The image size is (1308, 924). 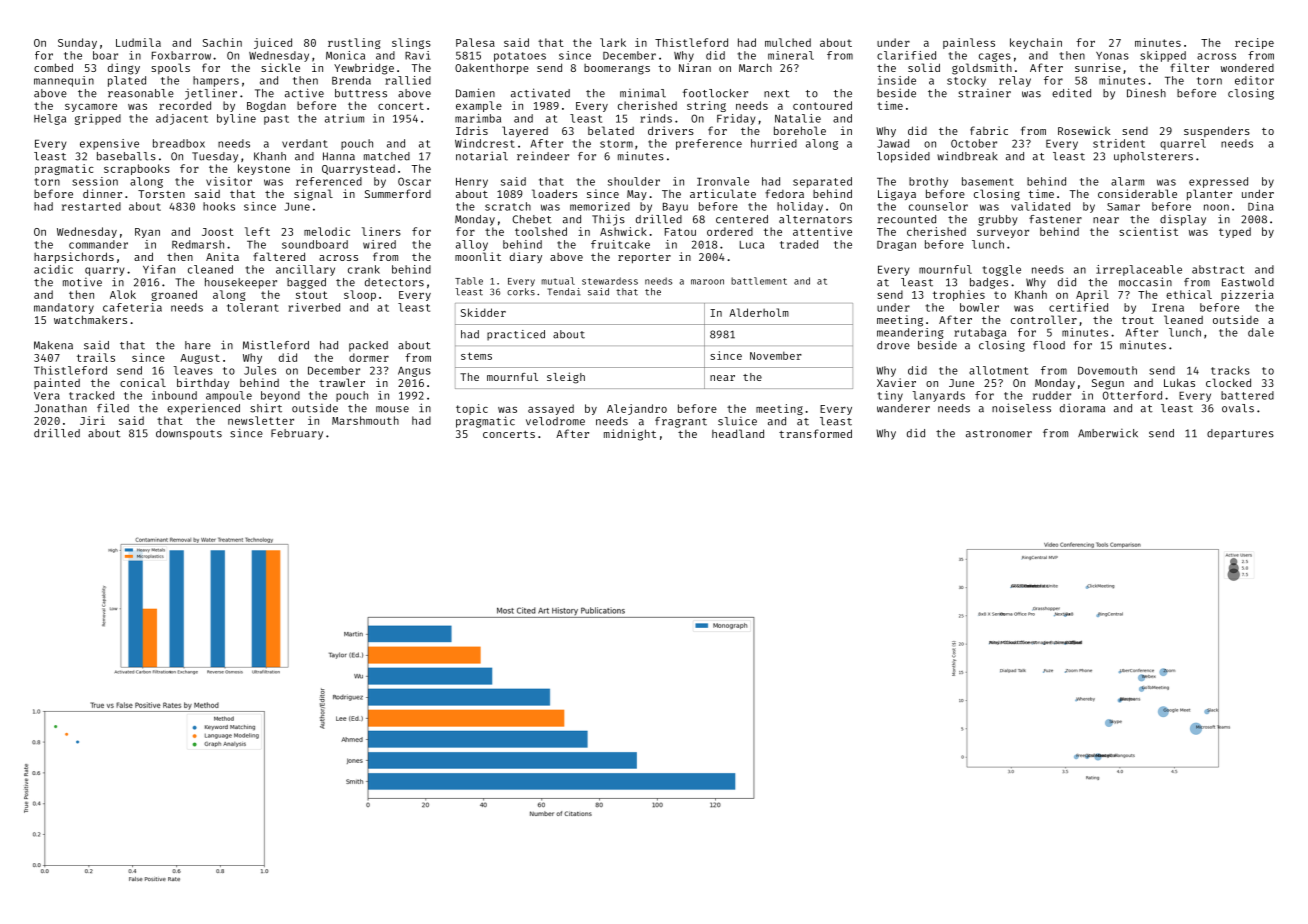 I want to click on Bayu, so click(x=675, y=207).
